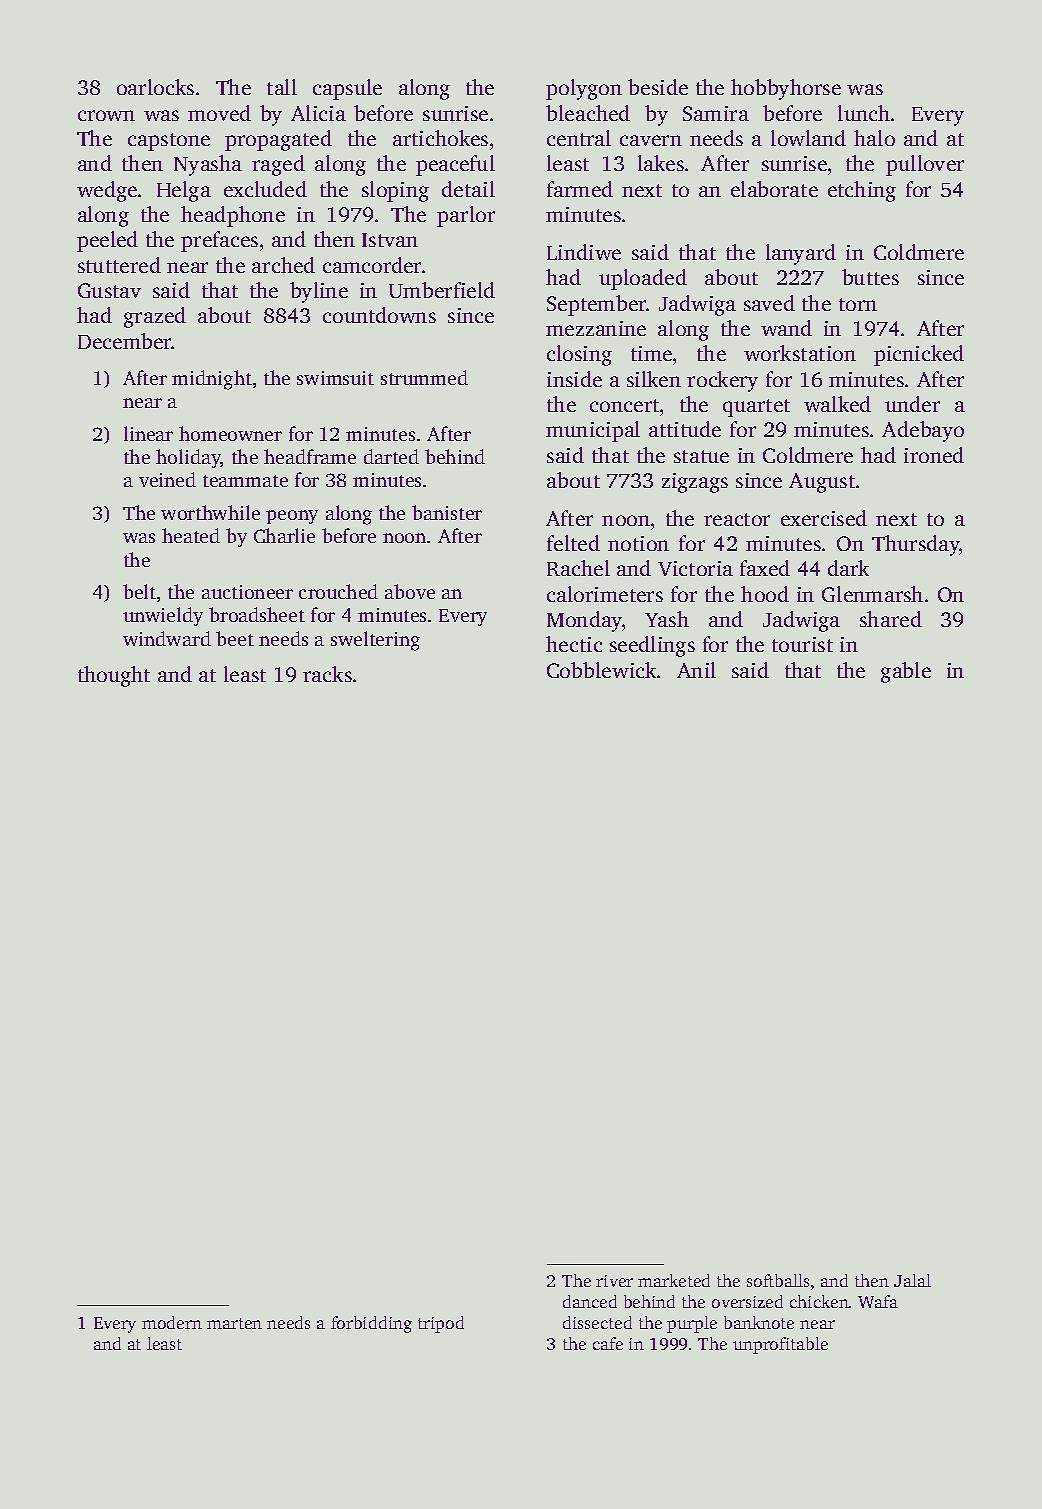  I want to click on softballs, so click(778, 1280).
